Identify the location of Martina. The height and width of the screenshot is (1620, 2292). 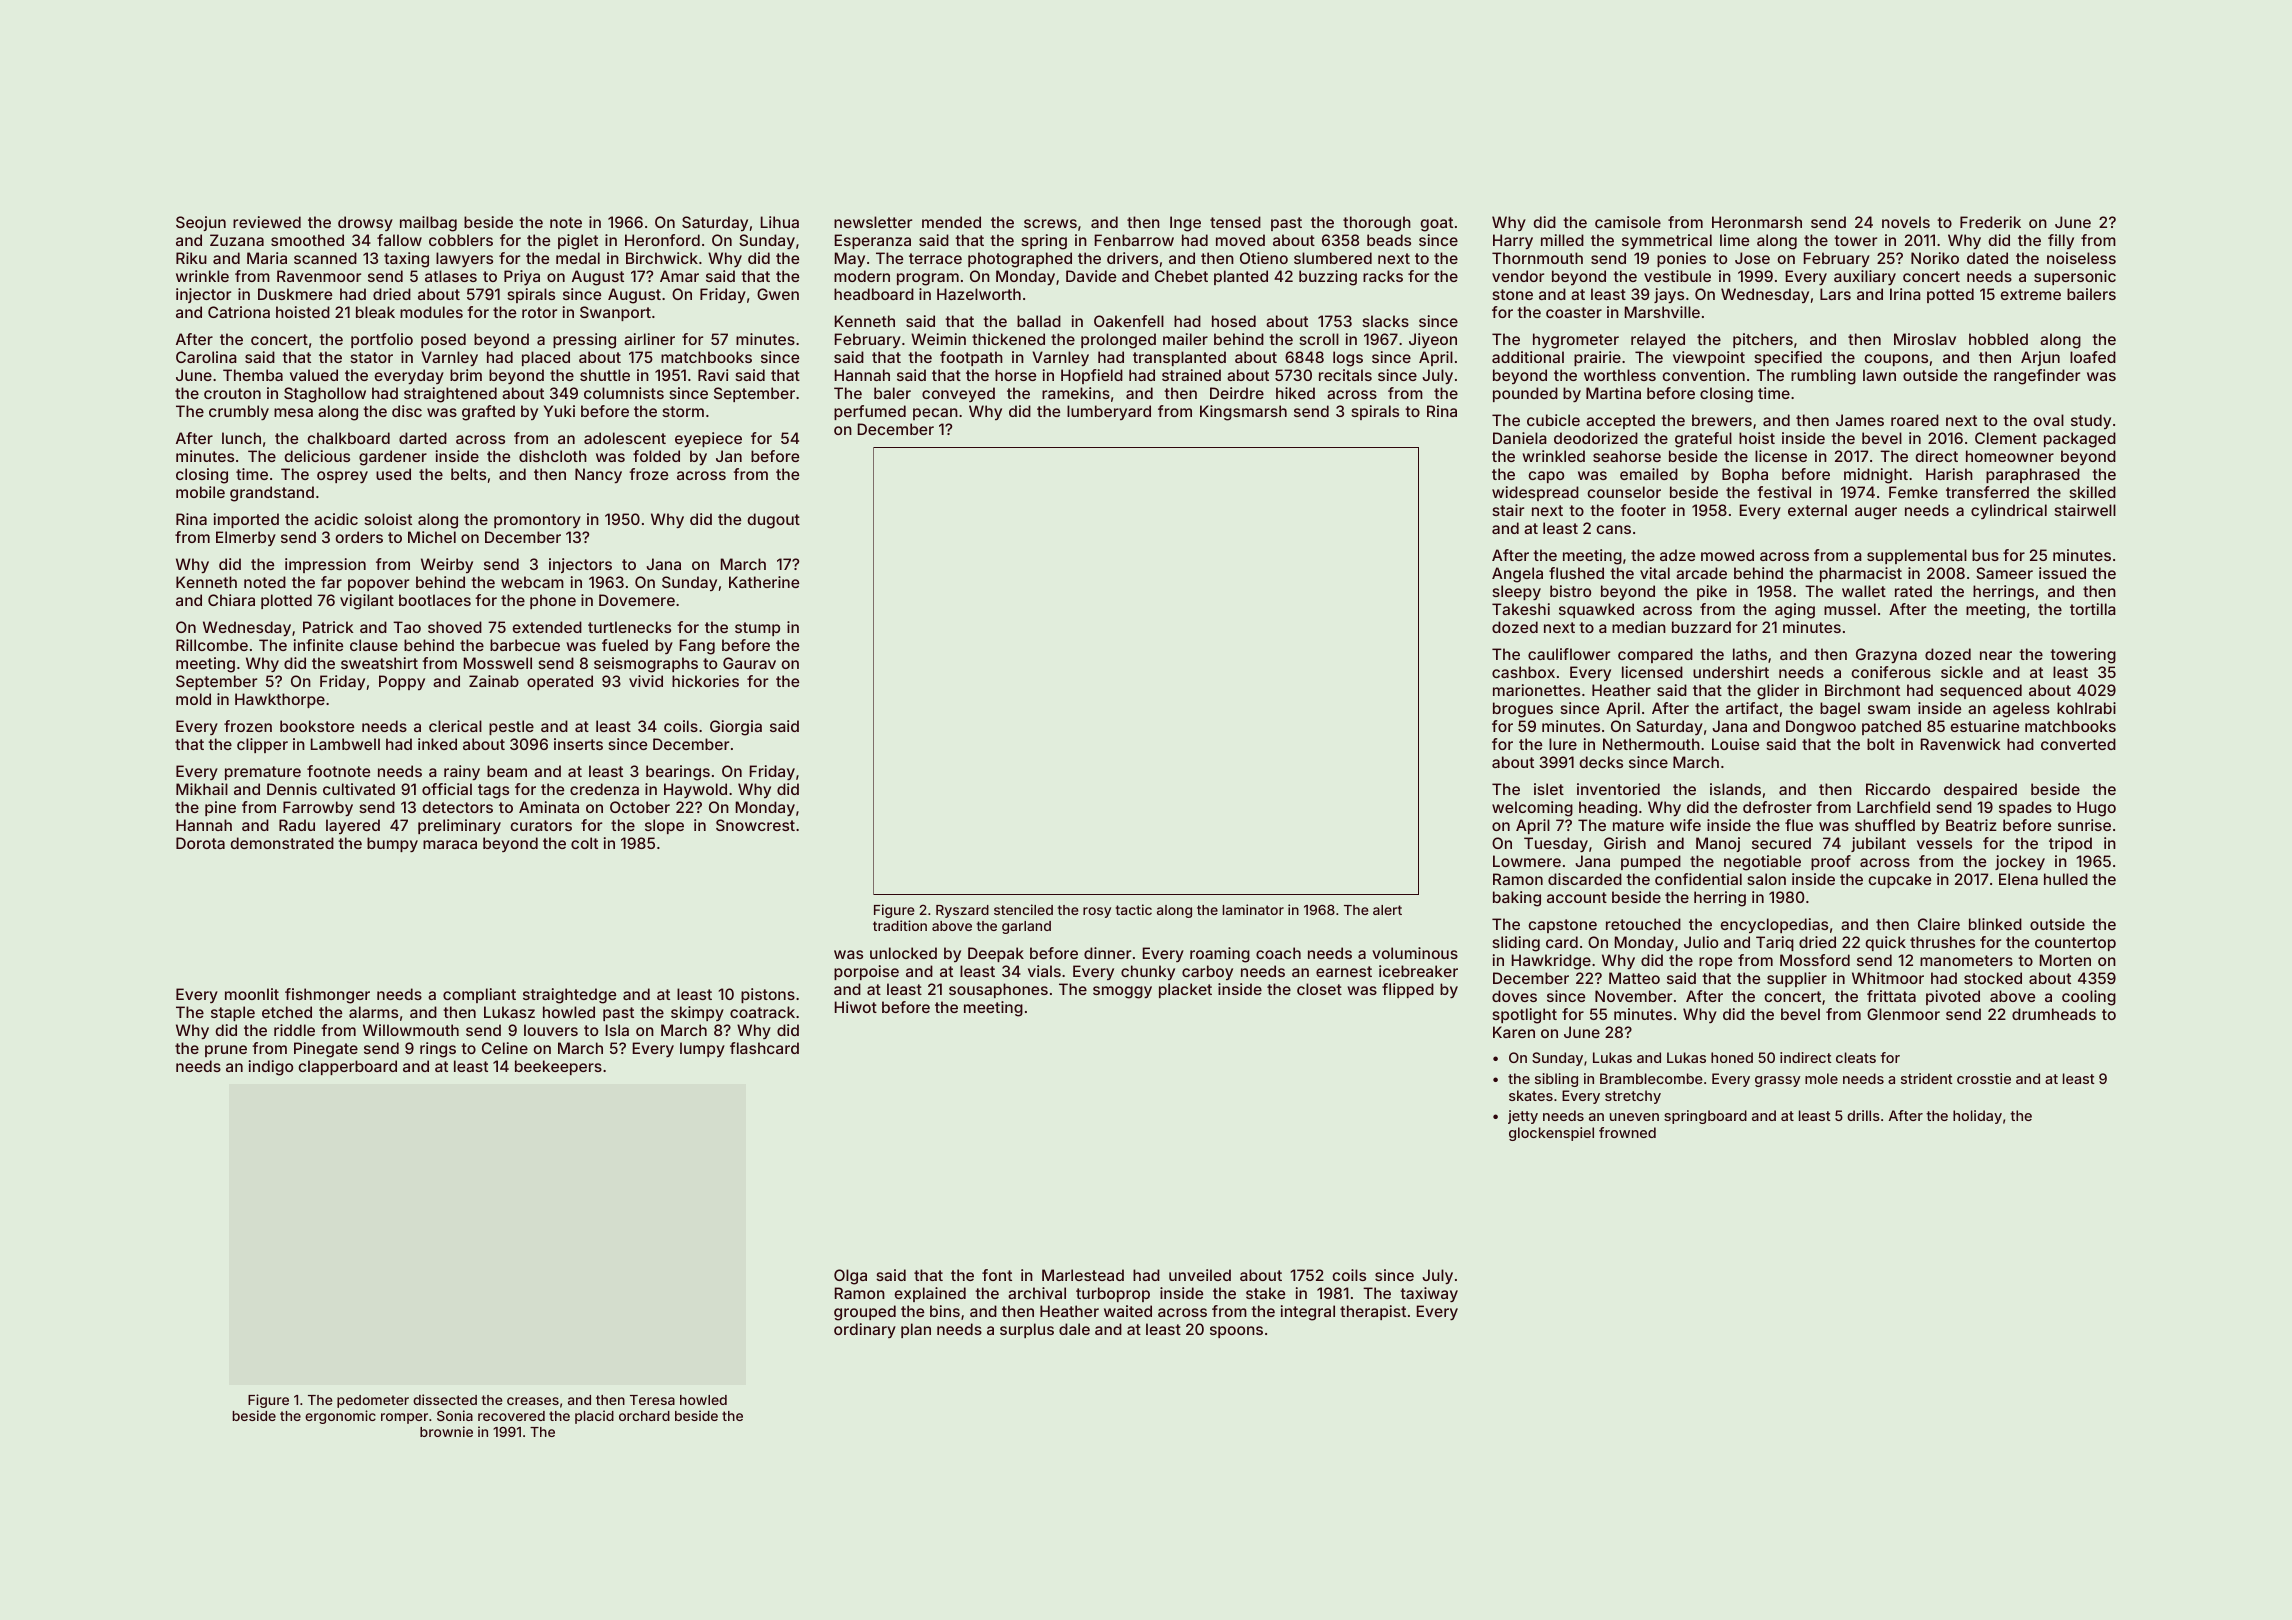
(1613, 393).
